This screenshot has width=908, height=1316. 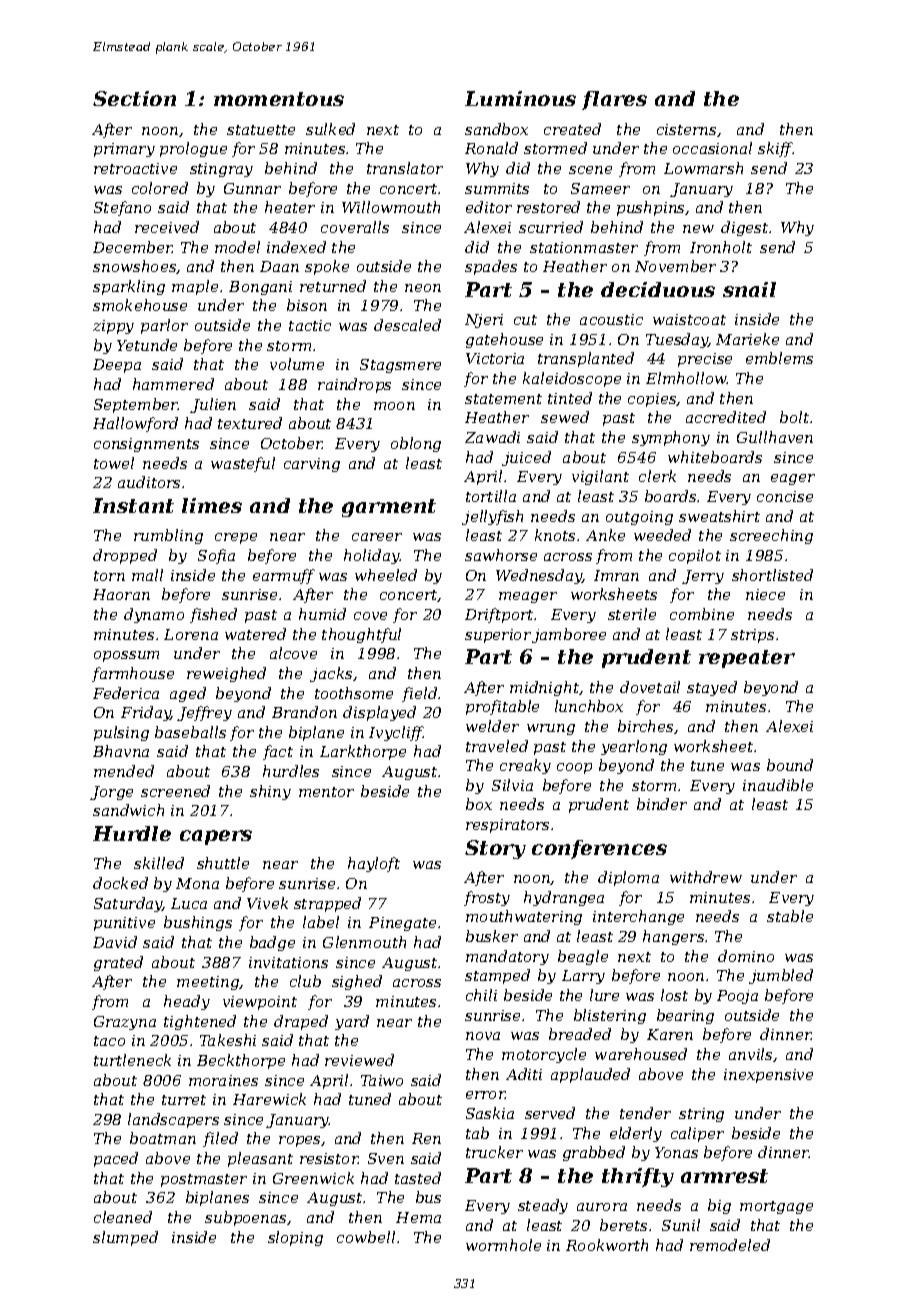 What do you see at coordinates (507, 826) in the screenshot?
I see `respirators` at bounding box center [507, 826].
